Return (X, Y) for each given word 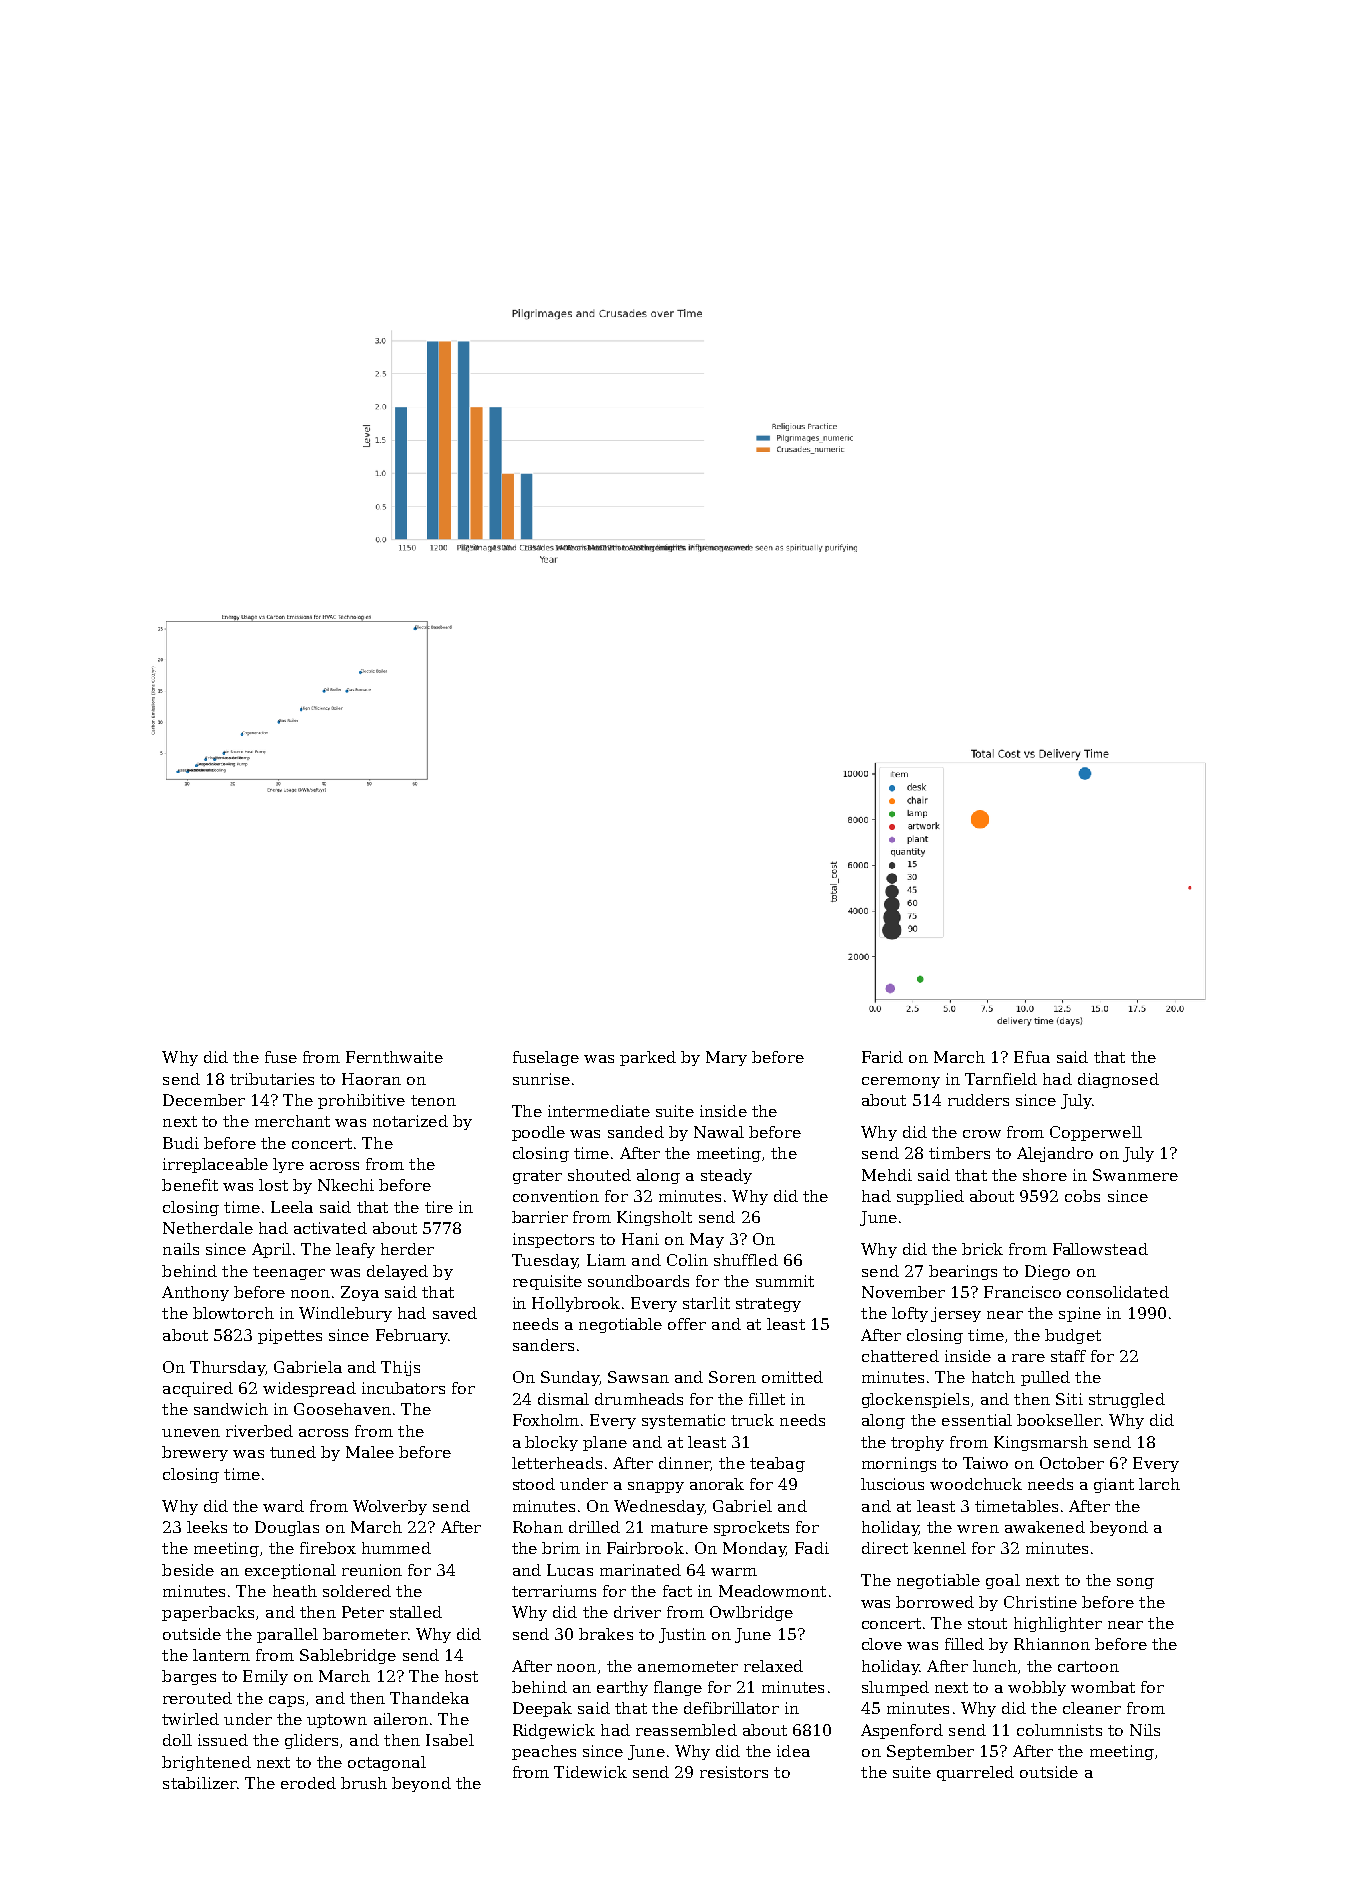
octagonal (387, 1763)
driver (637, 1612)
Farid (882, 1057)
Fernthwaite (394, 1057)
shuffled (746, 1260)
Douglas (287, 1528)
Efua (1032, 1057)
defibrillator (731, 1708)
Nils (1145, 1730)
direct (885, 1548)
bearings (963, 1272)
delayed (397, 1272)
